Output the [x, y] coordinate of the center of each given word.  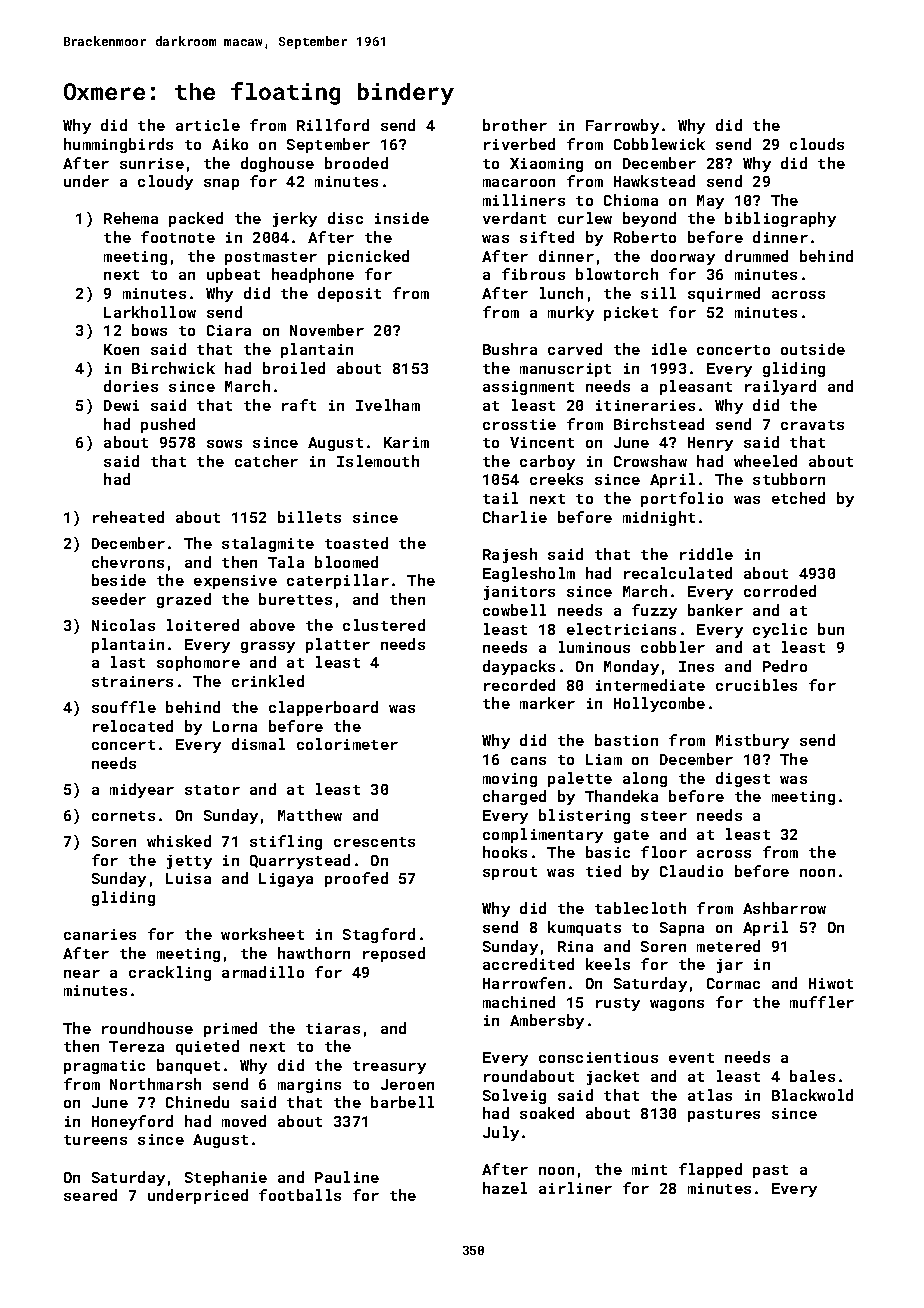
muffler [822, 1002]
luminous [594, 647]
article [208, 125]
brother [515, 125]
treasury [389, 1067]
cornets [123, 816]
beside [119, 580]
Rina [575, 946]
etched [798, 498]
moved [244, 1121]
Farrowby [622, 126]
